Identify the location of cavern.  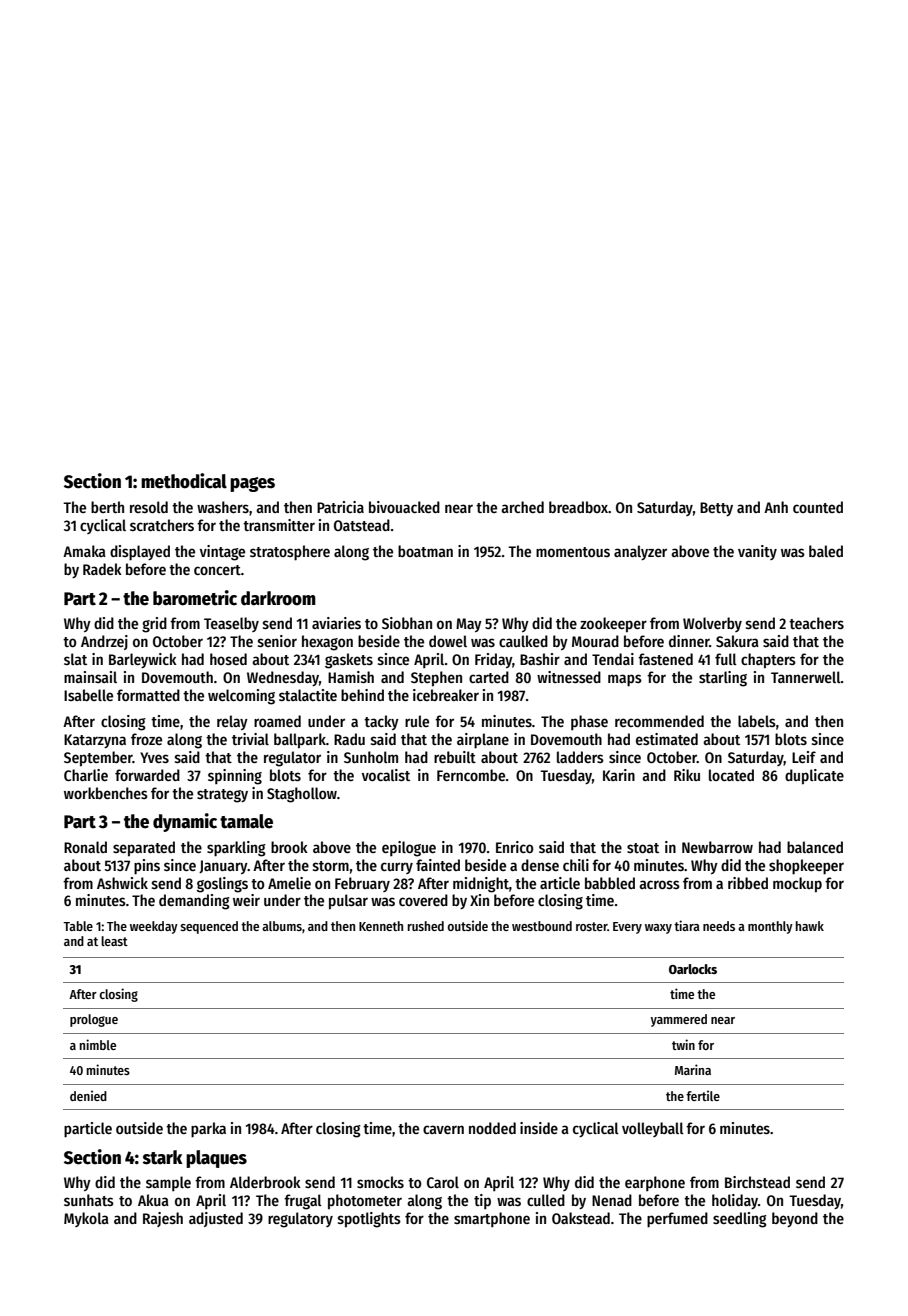
(443, 1129).
